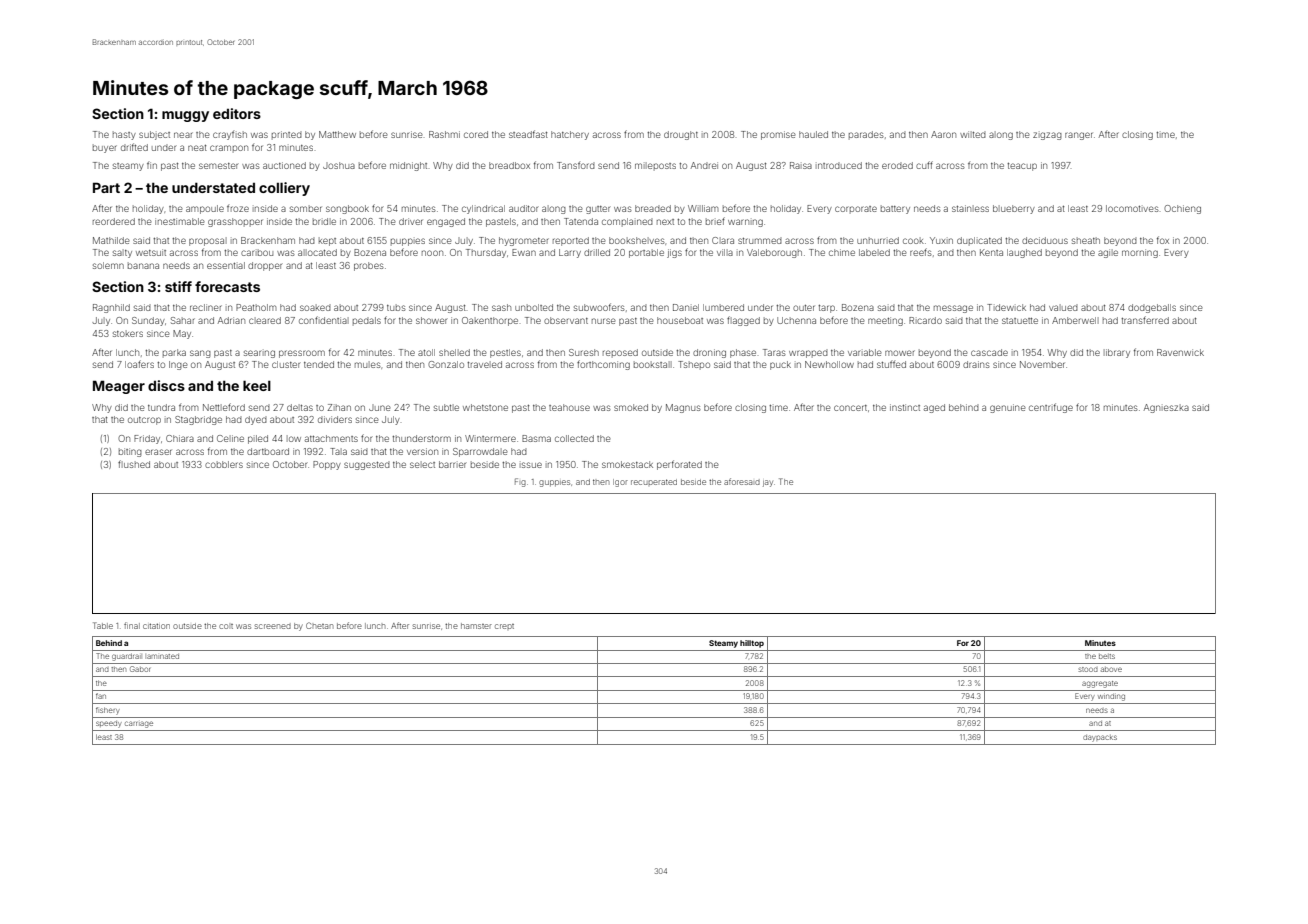 This document has height=924, width=1308. What do you see at coordinates (528, 134) in the document?
I see `steadfast` at bounding box center [528, 134].
